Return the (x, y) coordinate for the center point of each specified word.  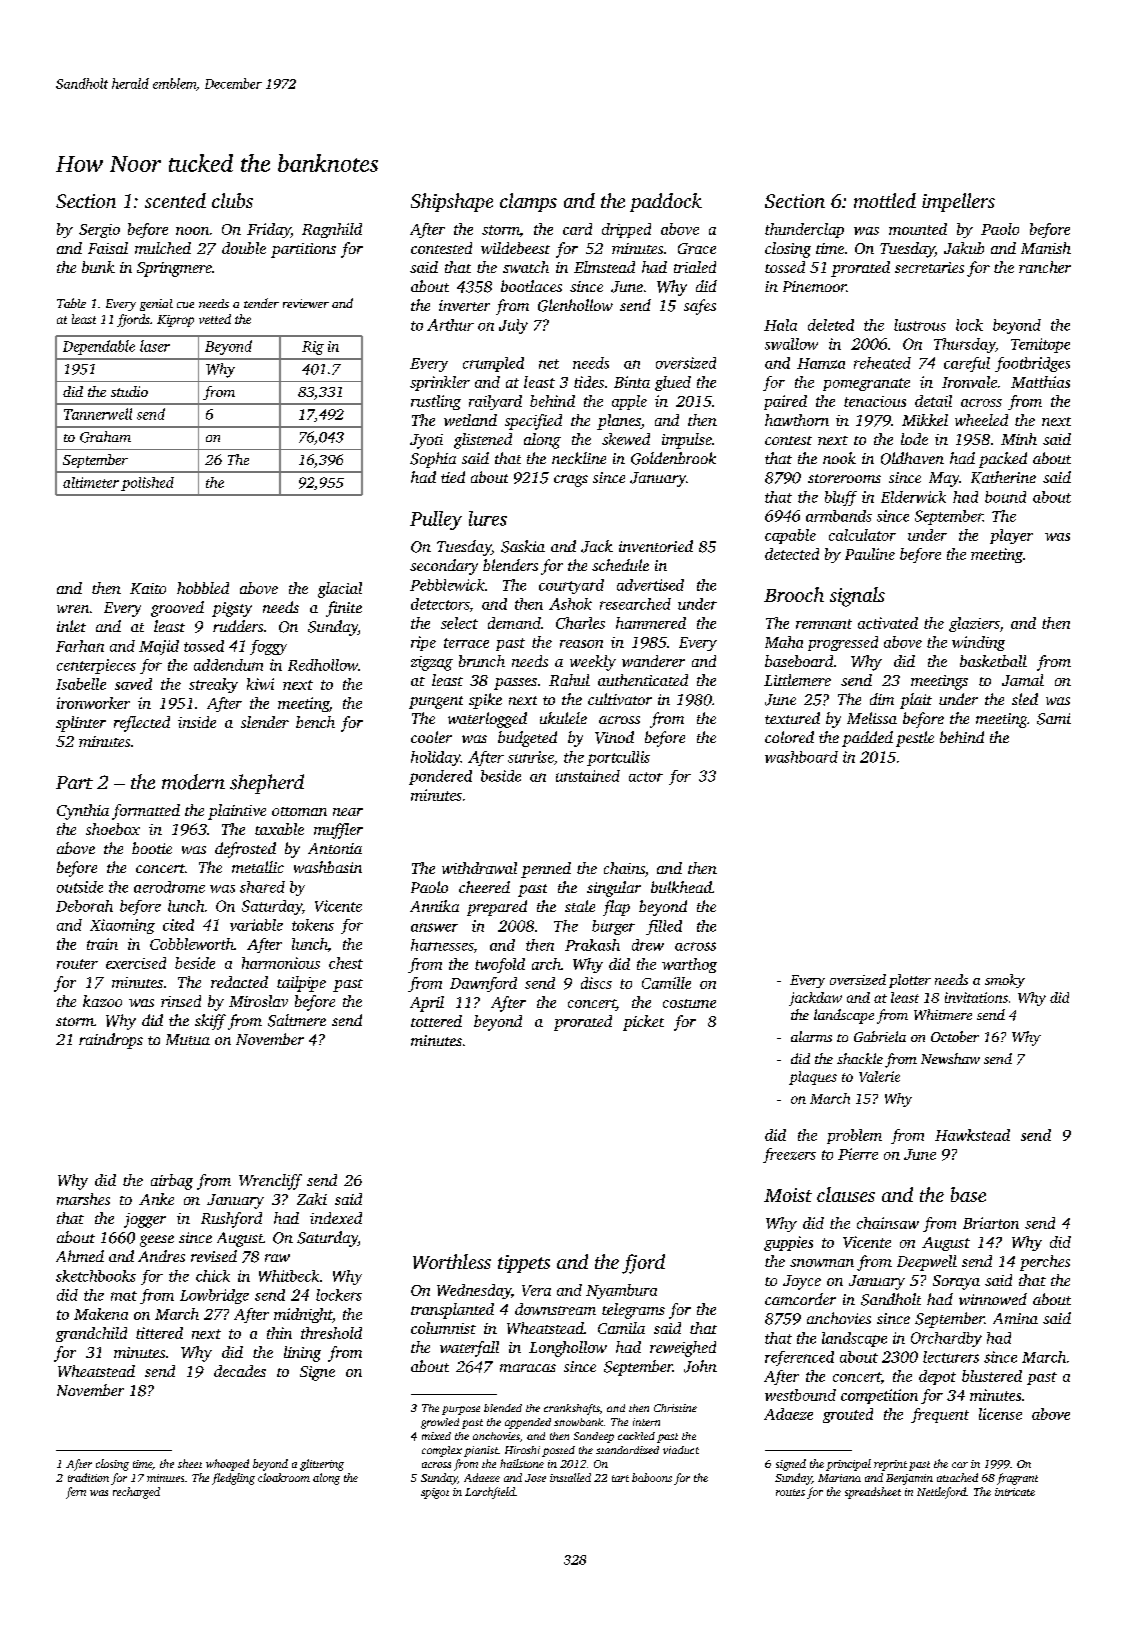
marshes (83, 1199)
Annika (434, 906)
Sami (1054, 719)
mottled (885, 200)
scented (175, 200)
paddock (666, 202)
